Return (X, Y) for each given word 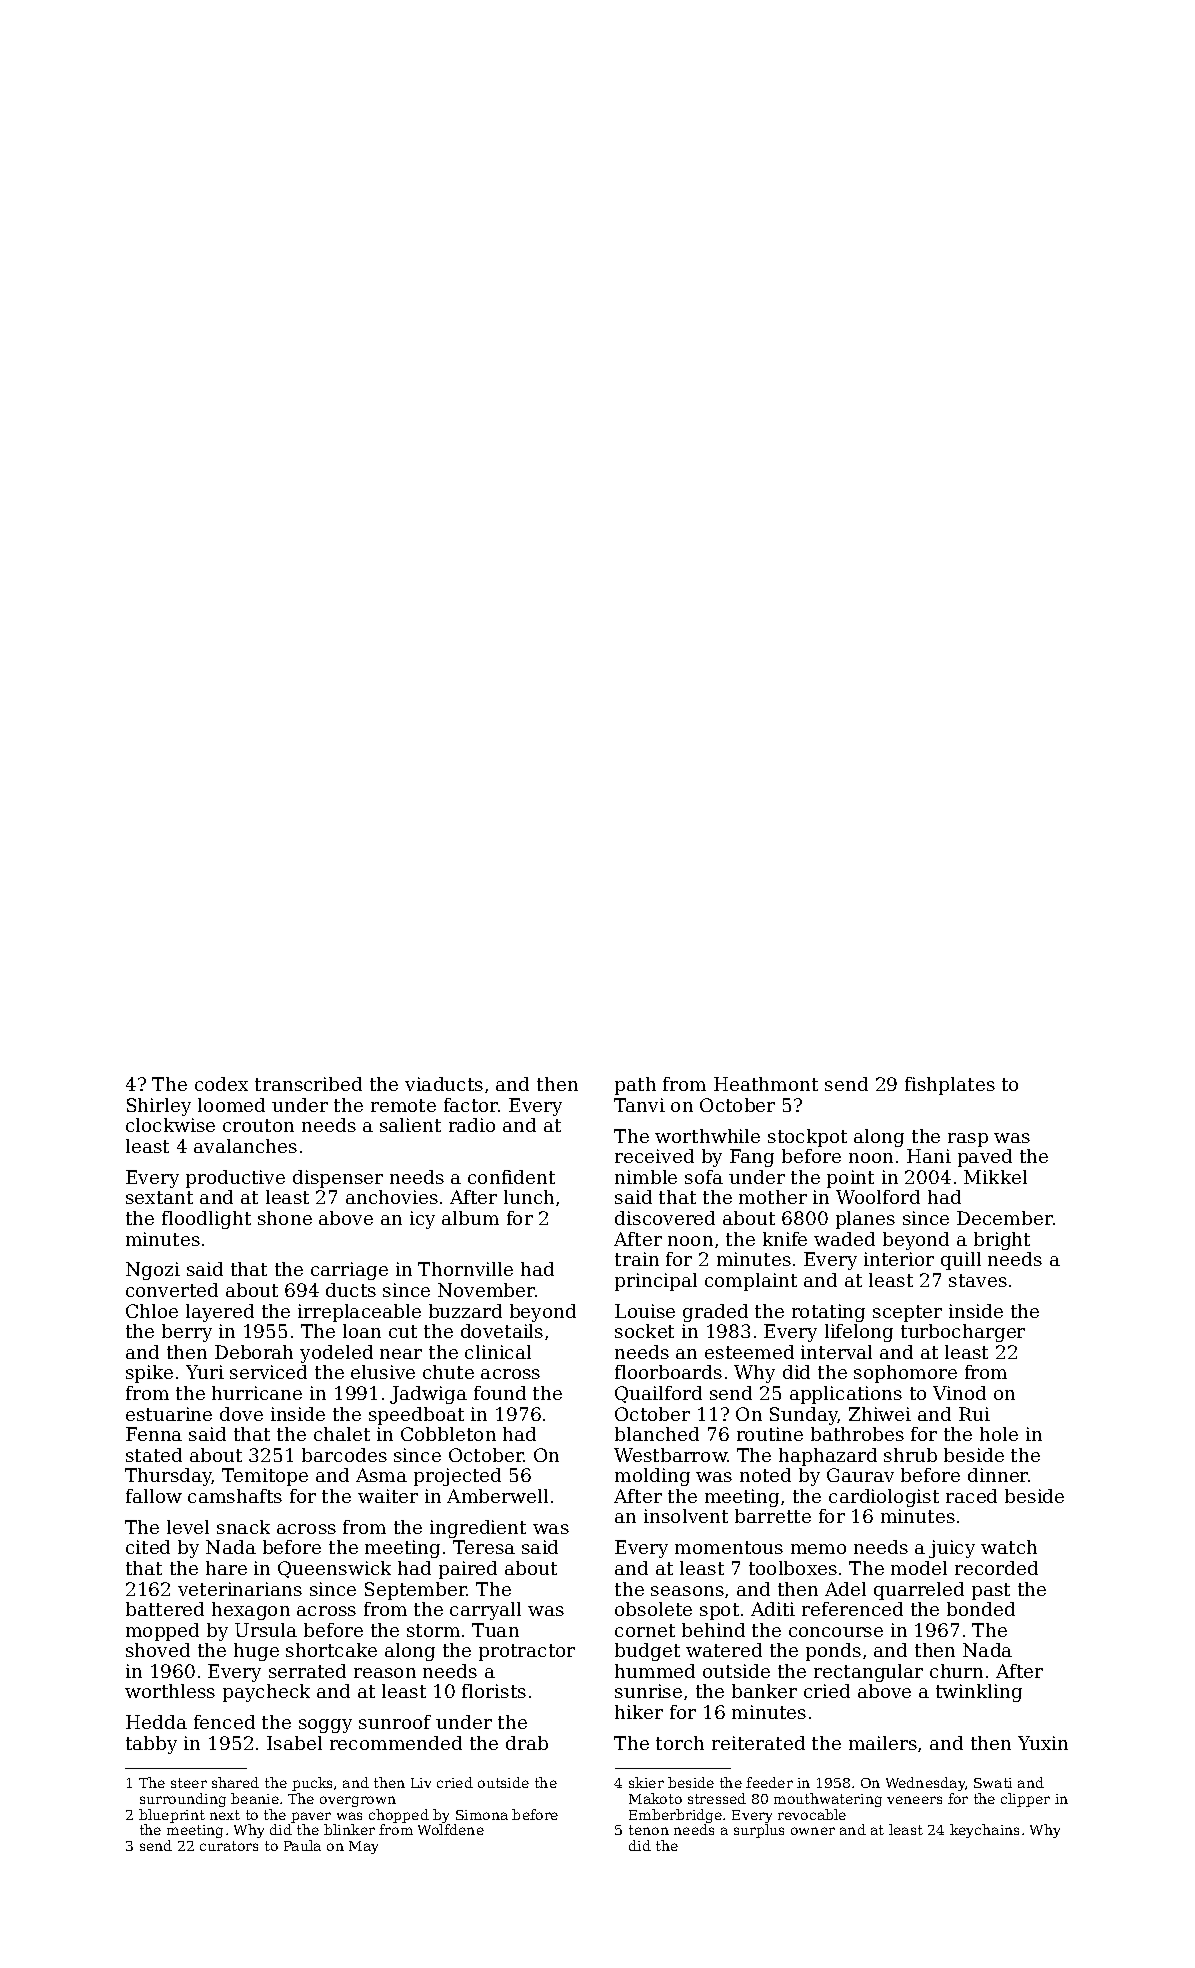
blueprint (172, 1816)
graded (715, 1313)
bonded (981, 1609)
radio (472, 1125)
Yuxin (1043, 1743)
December (1005, 1218)
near (401, 1354)
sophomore (905, 1374)
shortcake (331, 1650)
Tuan (495, 1630)
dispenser (338, 1179)
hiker (639, 1712)
